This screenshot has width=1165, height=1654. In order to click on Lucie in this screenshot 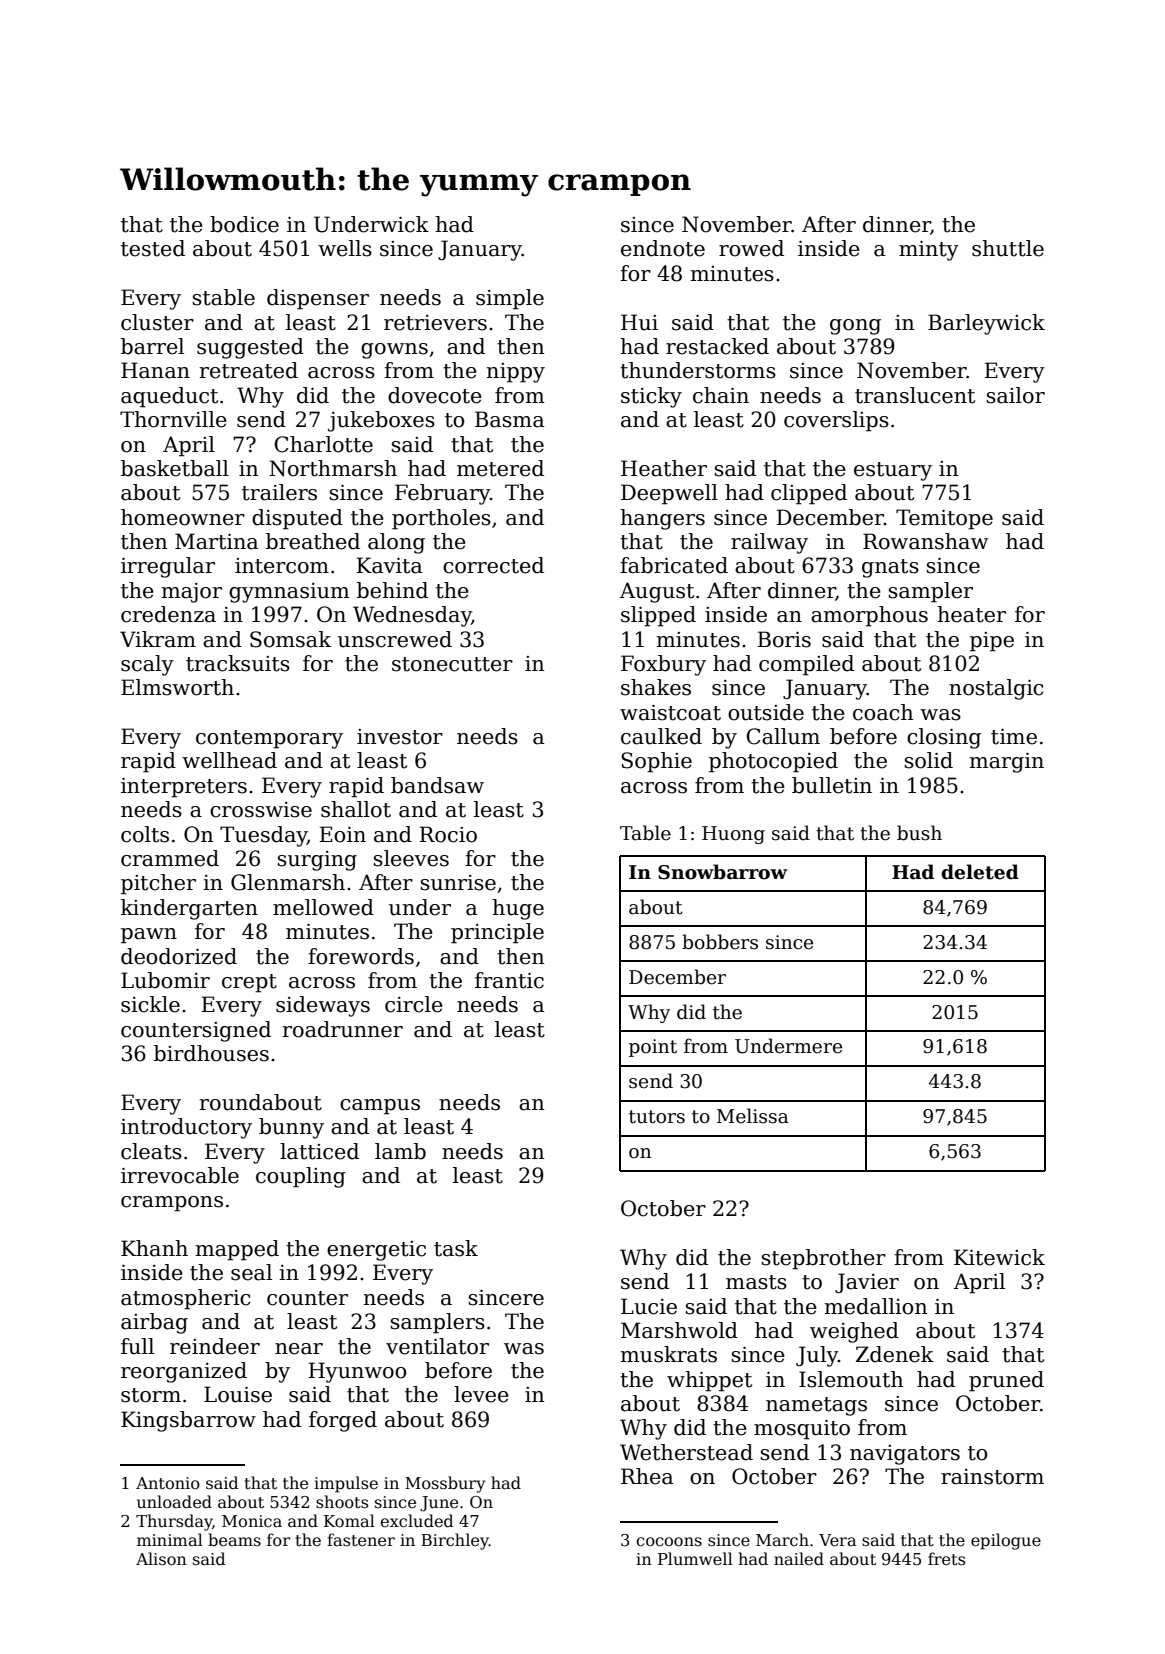, I will do `click(649, 1306)`.
